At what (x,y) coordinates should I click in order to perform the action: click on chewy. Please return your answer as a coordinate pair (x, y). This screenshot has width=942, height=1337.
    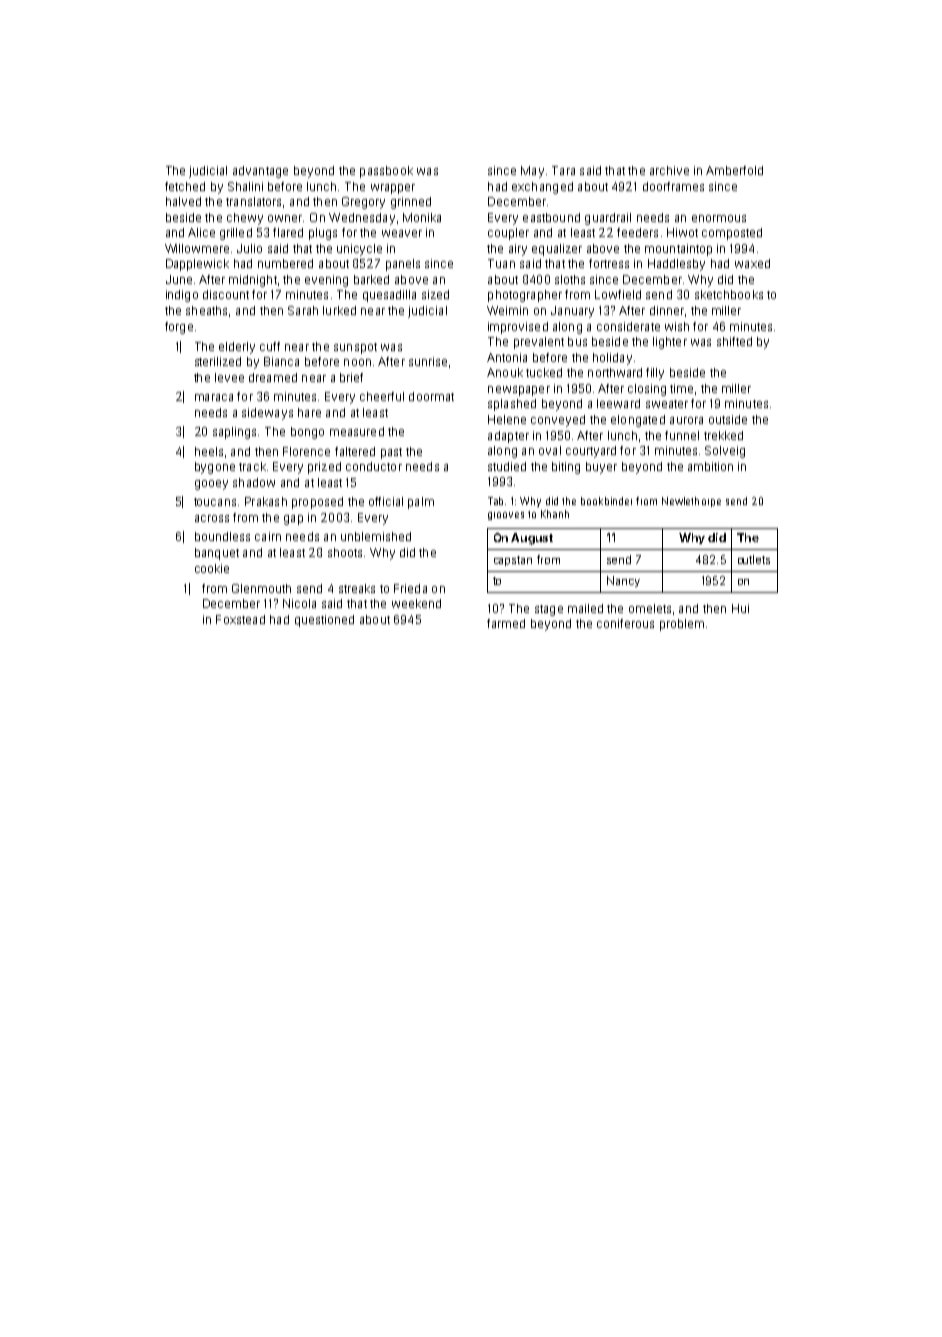
    Looking at the image, I should click on (245, 219).
